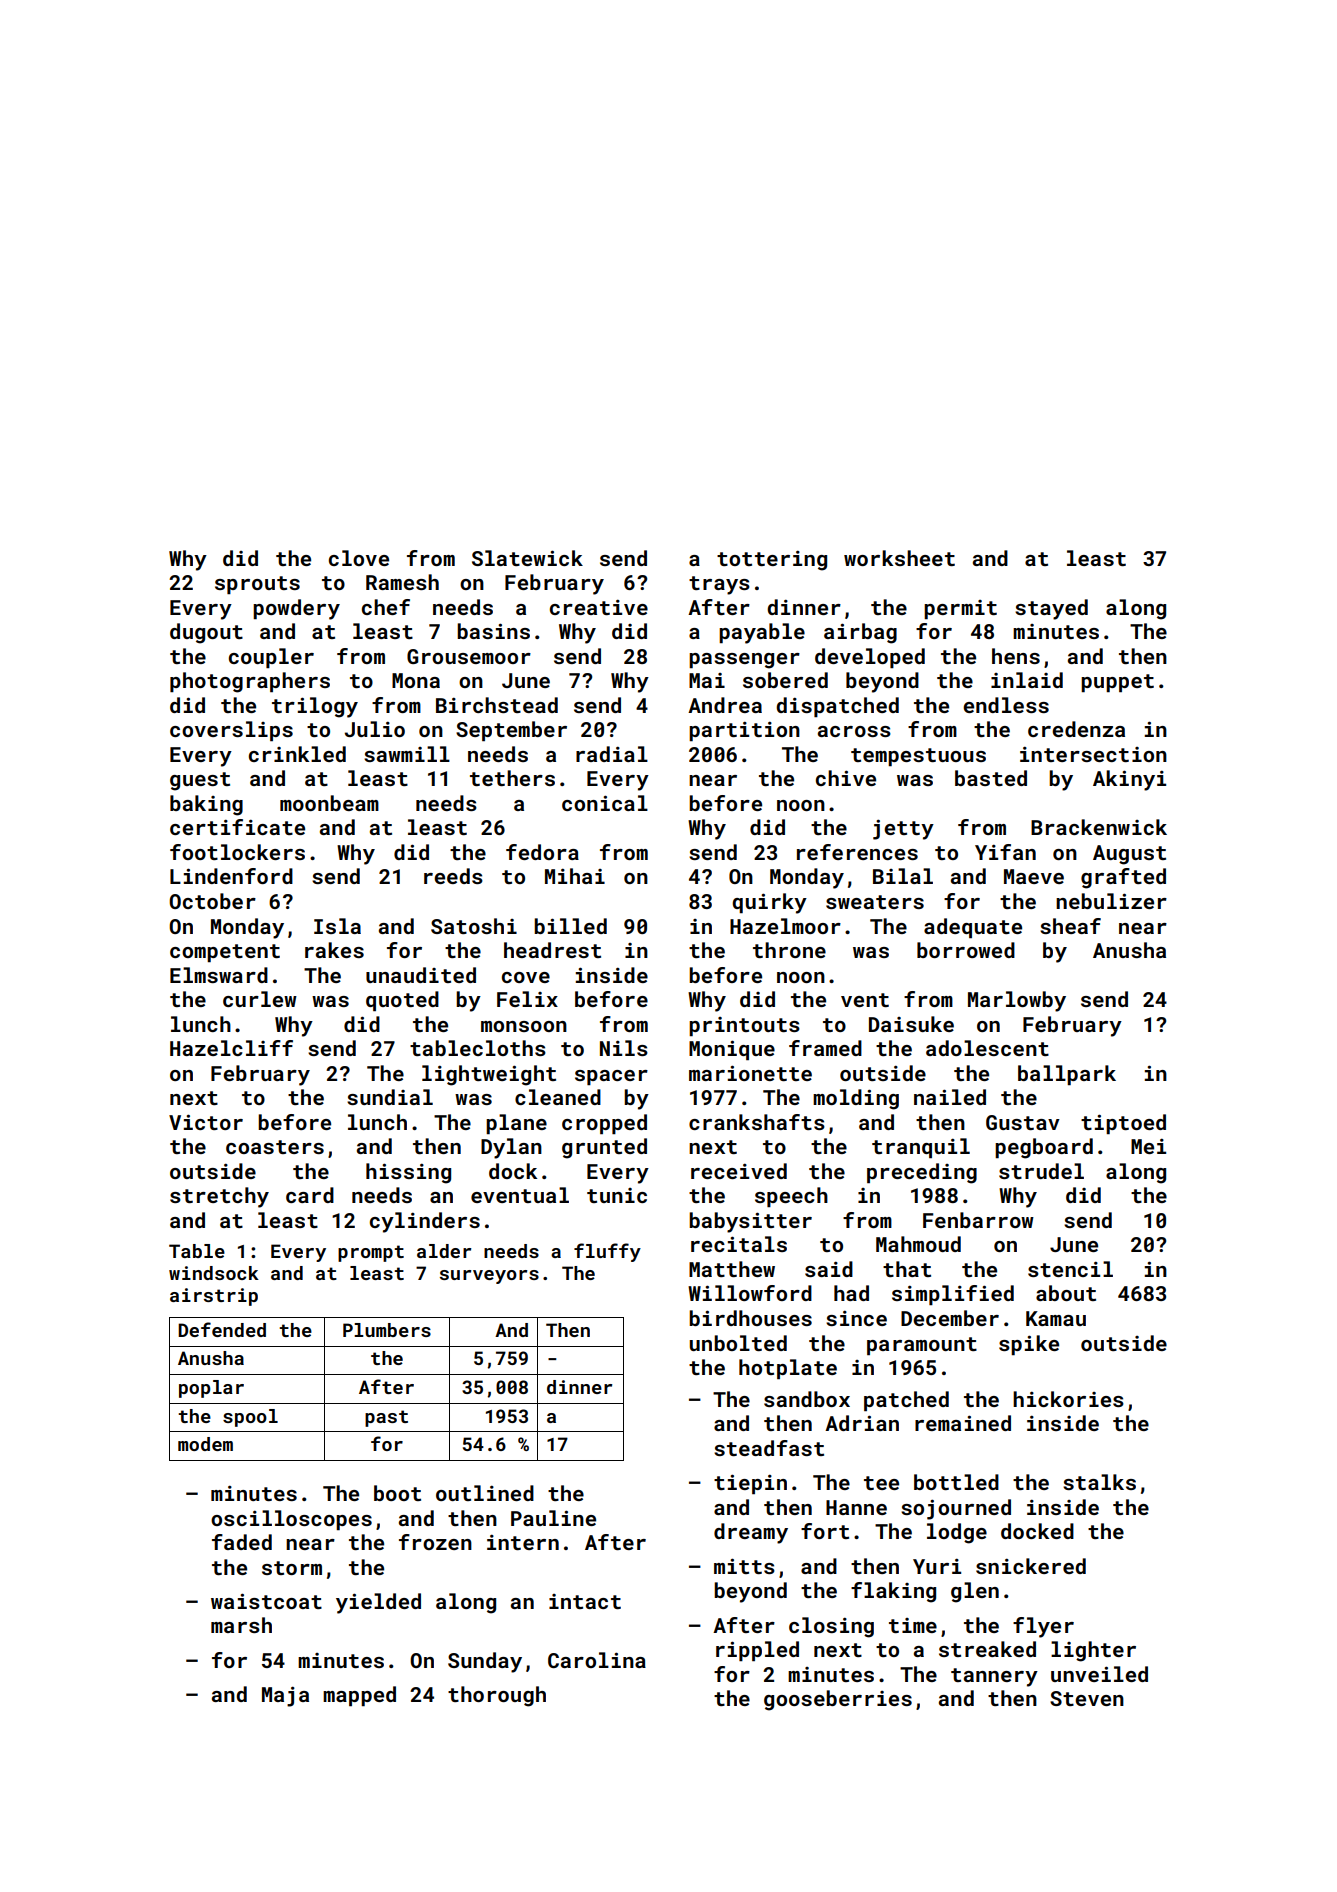  I want to click on spool, so click(250, 1418).
